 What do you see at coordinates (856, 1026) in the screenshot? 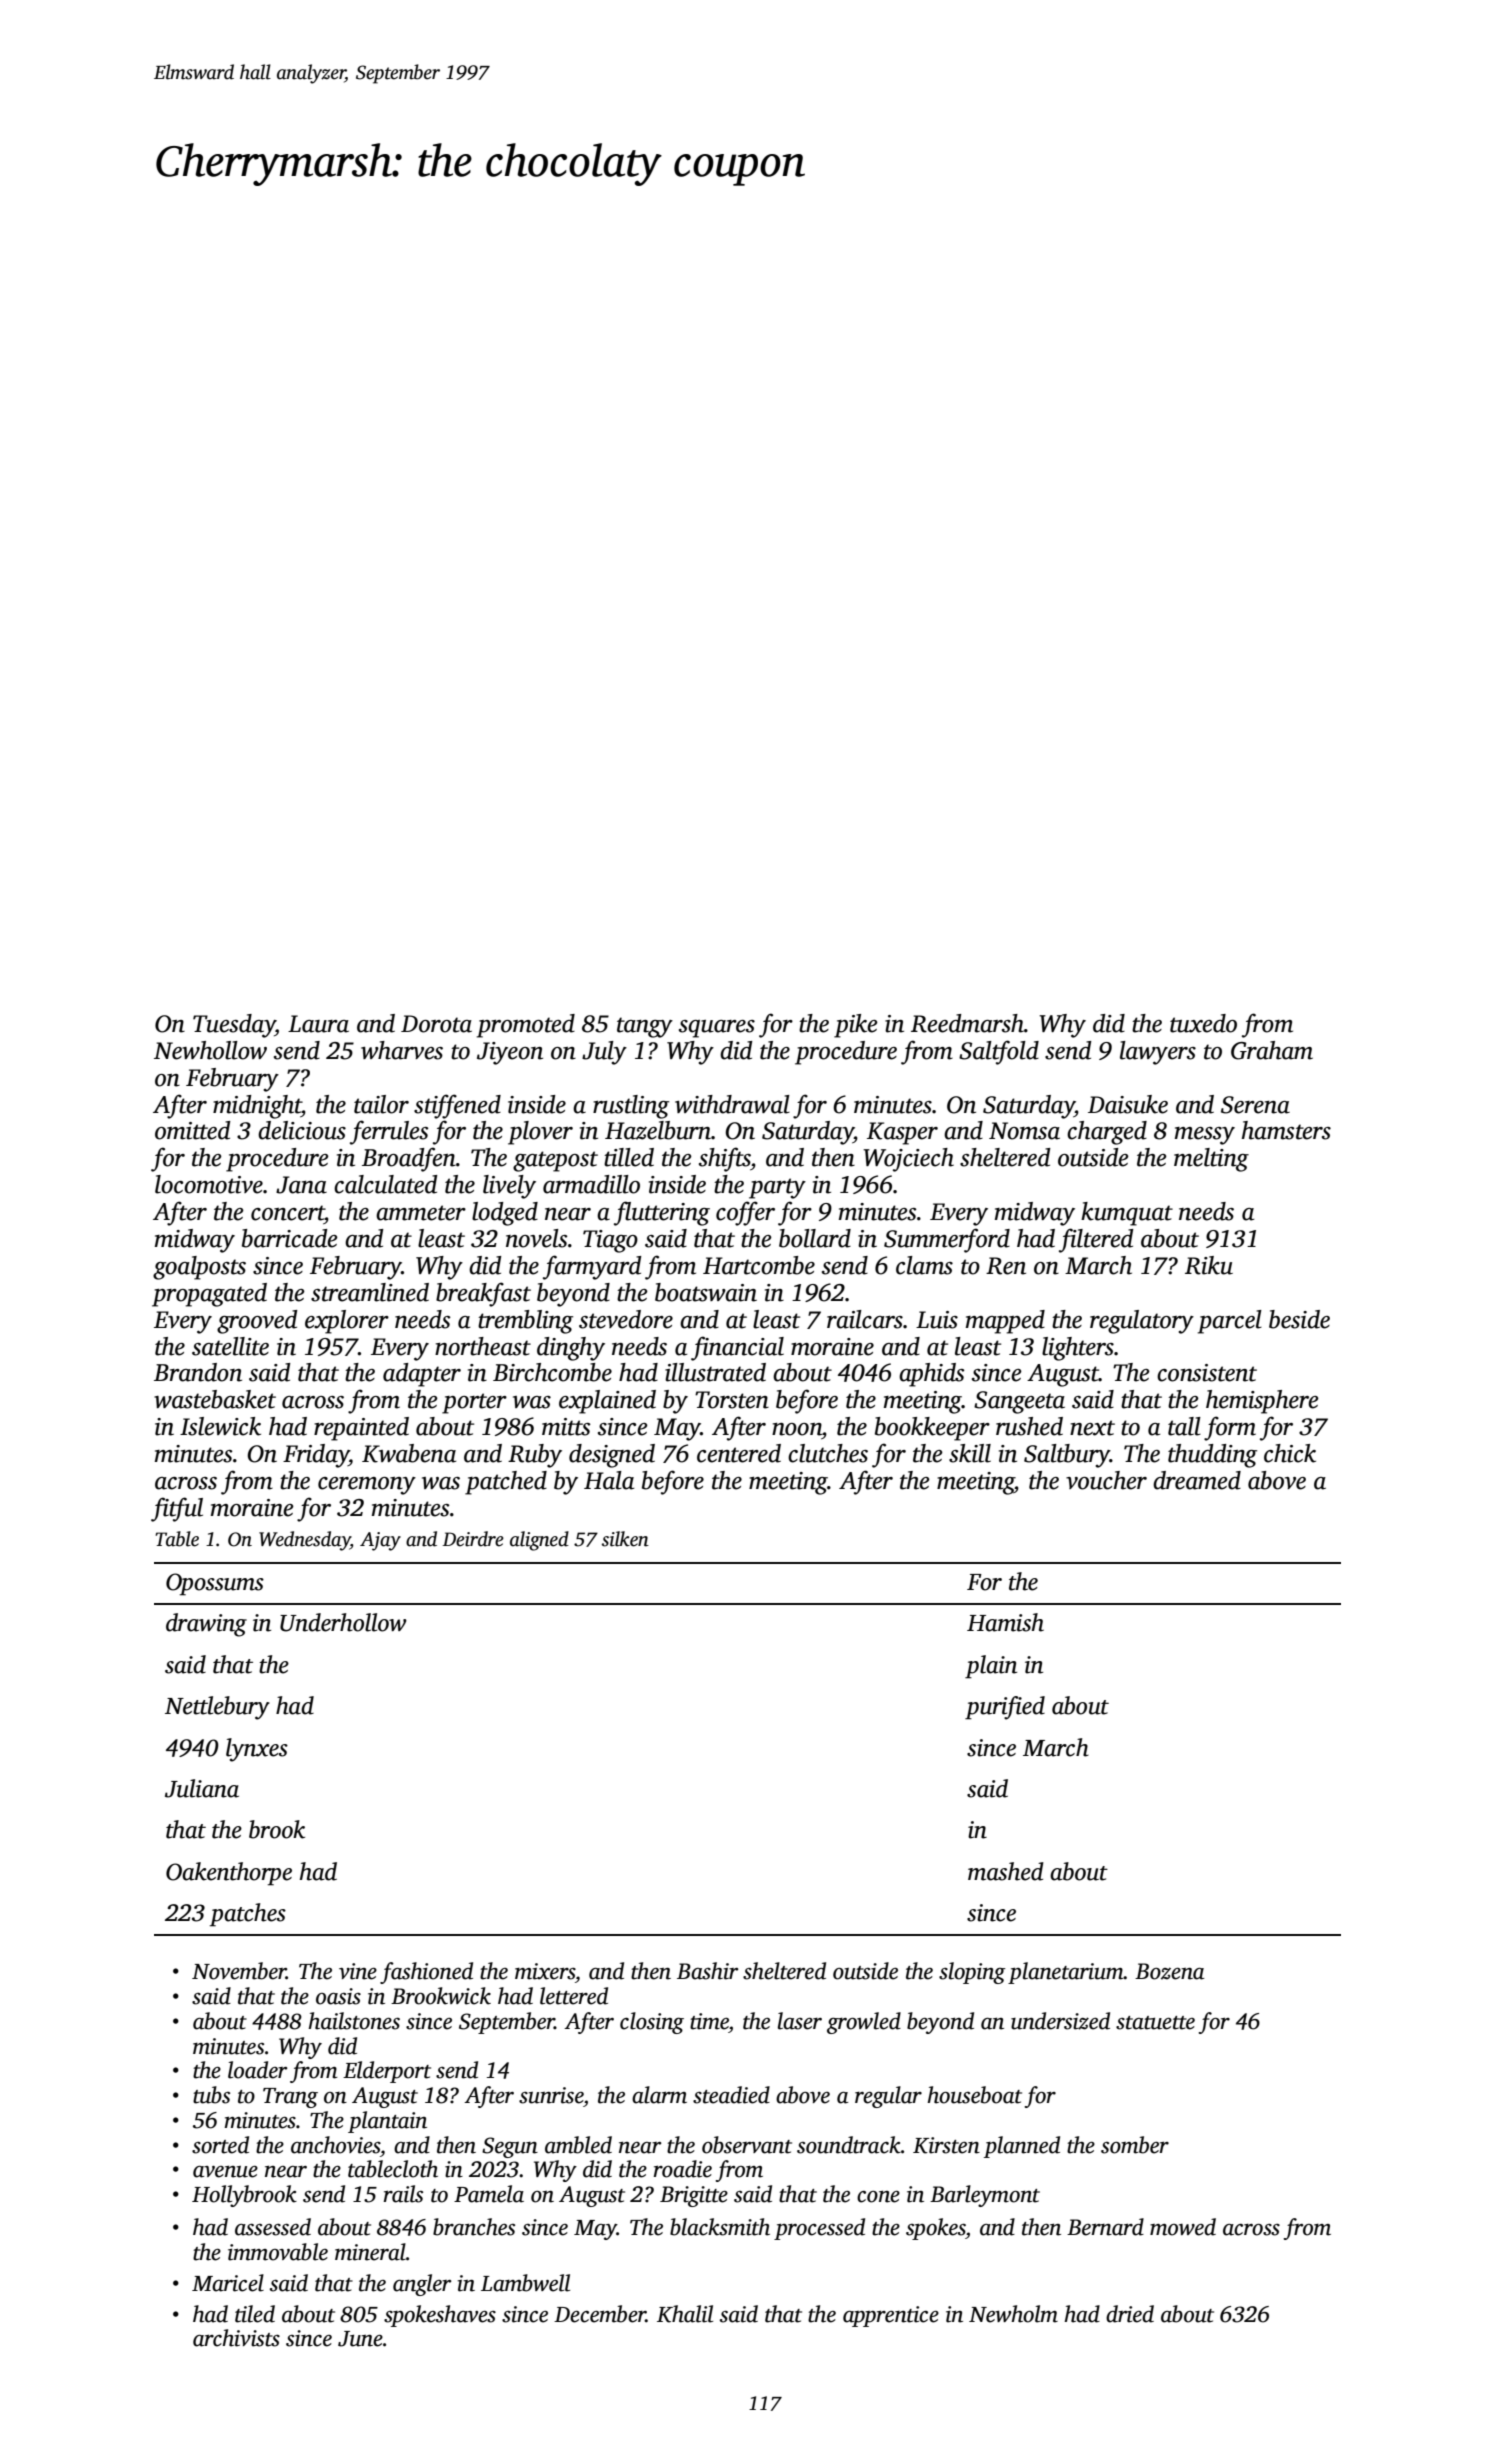
I see `pike` at bounding box center [856, 1026].
